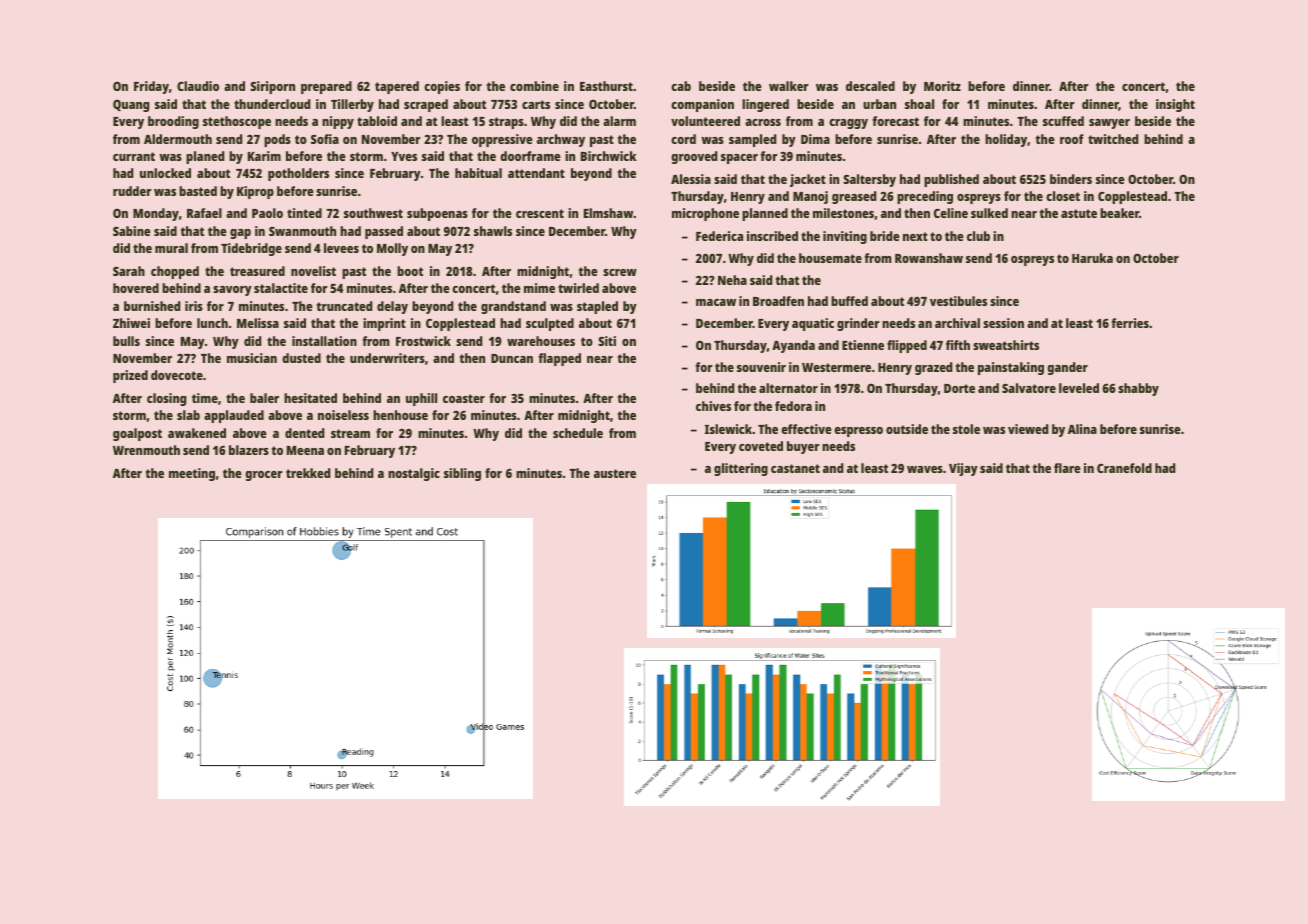  What do you see at coordinates (324, 341) in the screenshot?
I see `installation` at bounding box center [324, 341].
